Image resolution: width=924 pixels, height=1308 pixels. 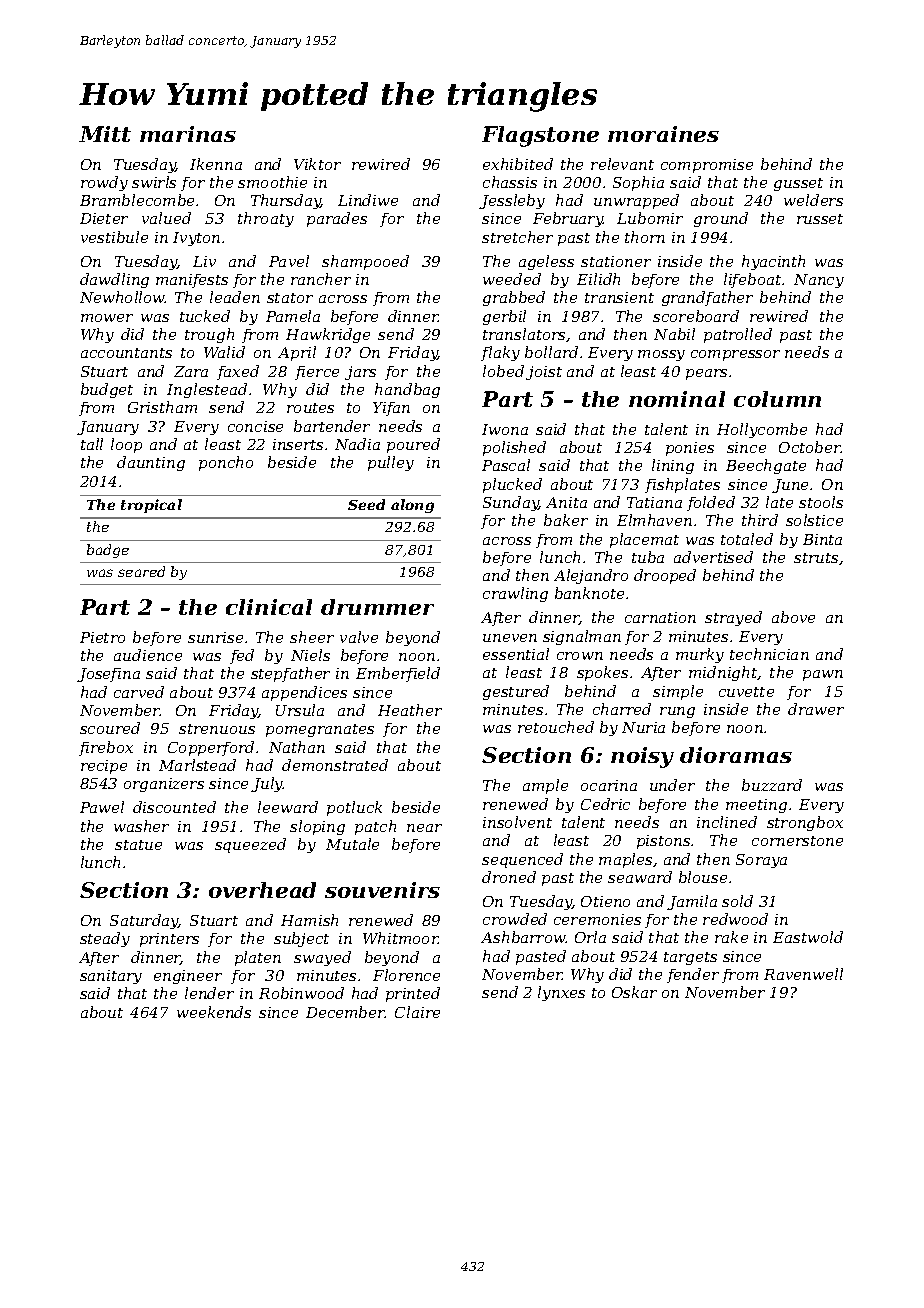 I want to click on exhibited, so click(x=518, y=164).
